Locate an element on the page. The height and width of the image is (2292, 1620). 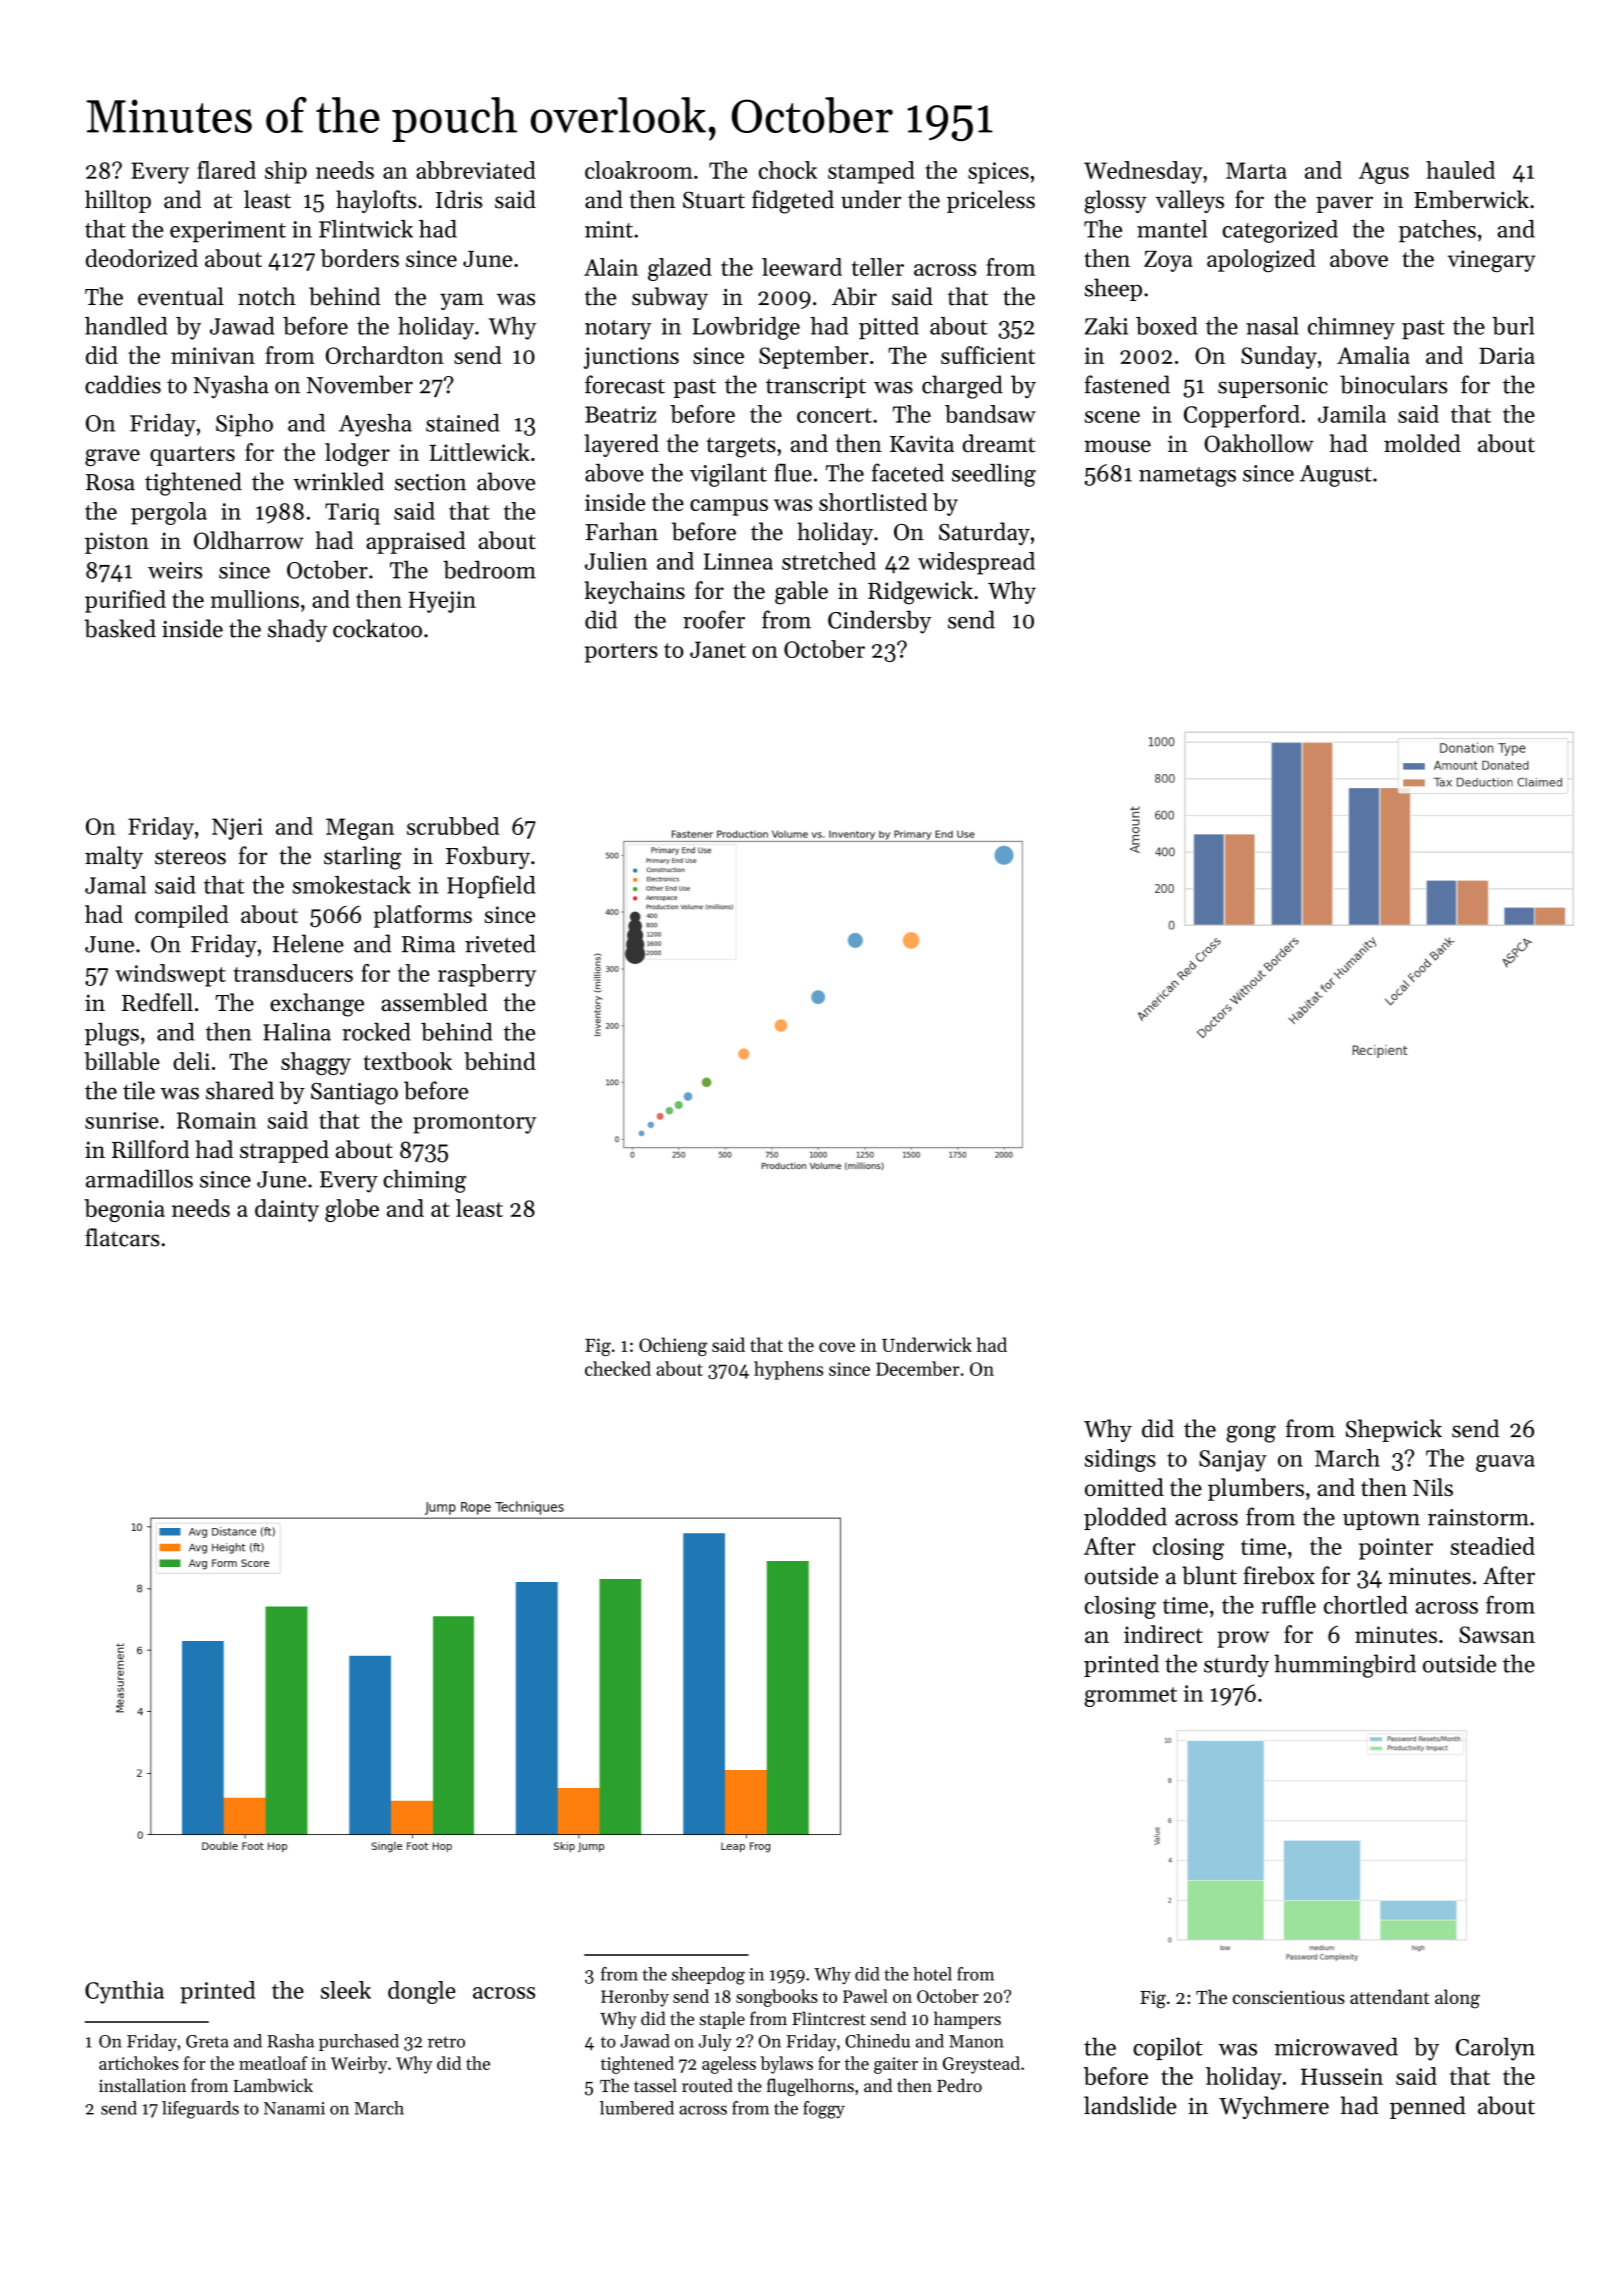
minivan is located at coordinates (213, 355).
